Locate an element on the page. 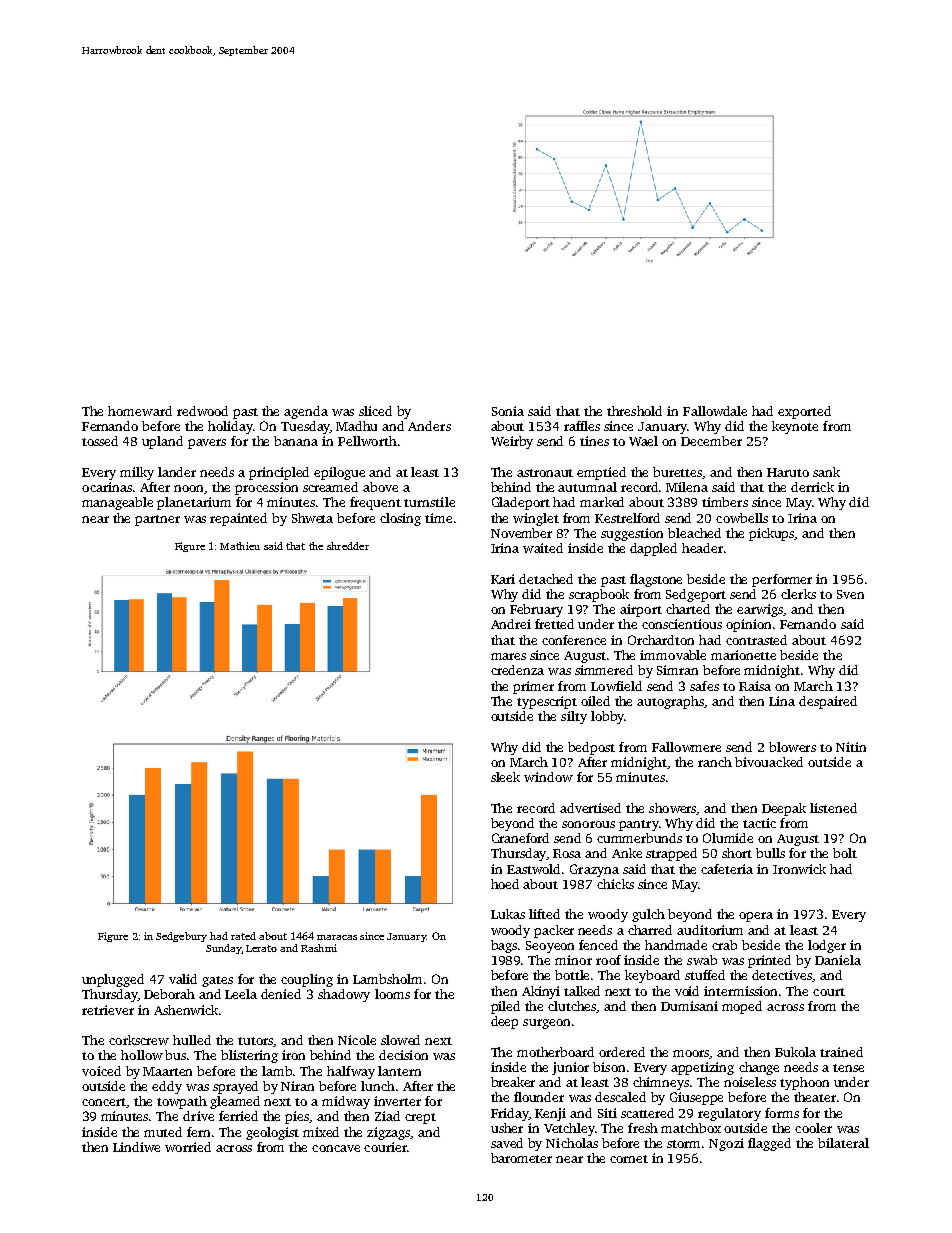 This document has height=1233, width=952. advertised is located at coordinates (590, 808).
